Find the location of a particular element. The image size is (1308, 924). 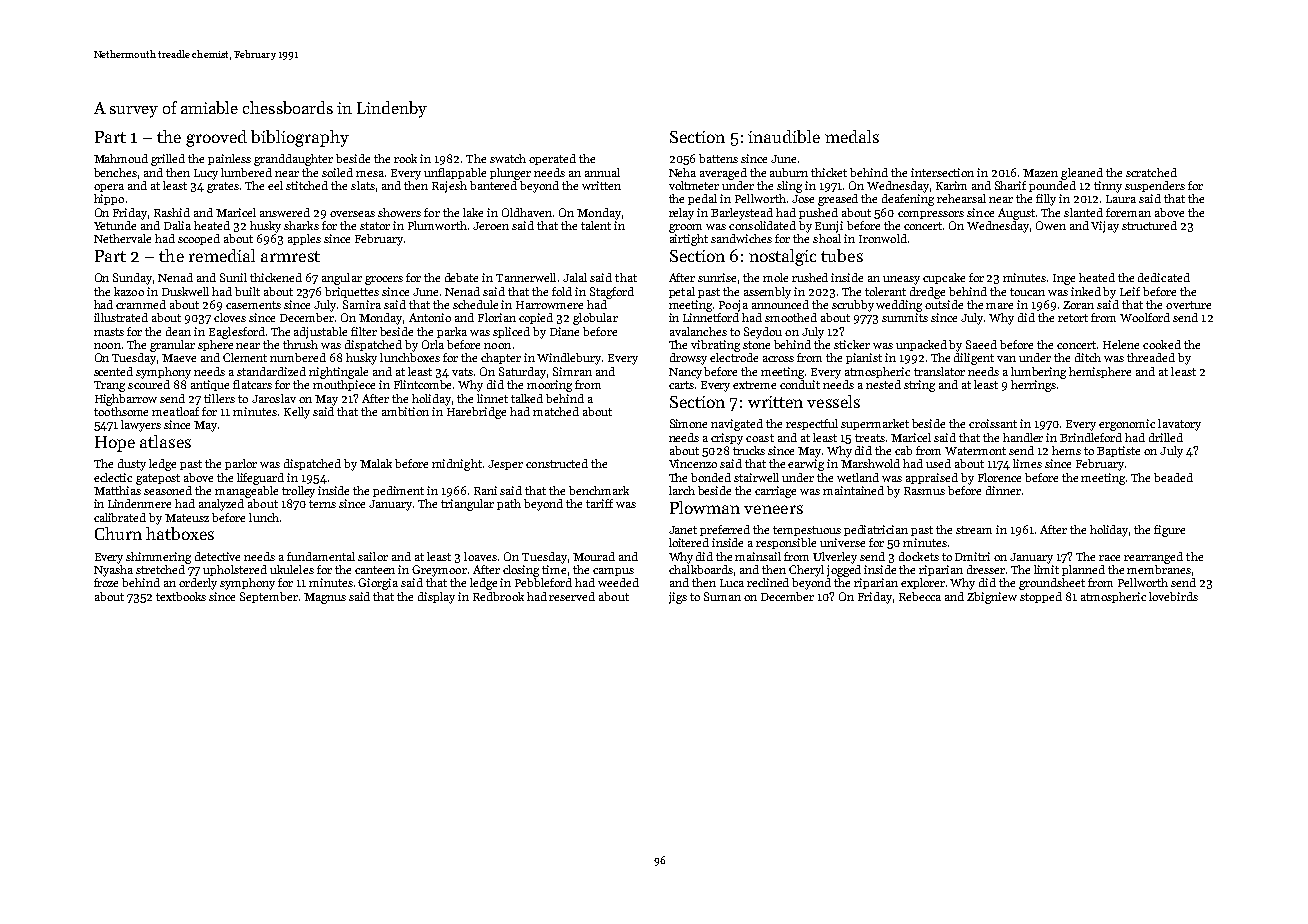

tariff is located at coordinates (599, 503).
